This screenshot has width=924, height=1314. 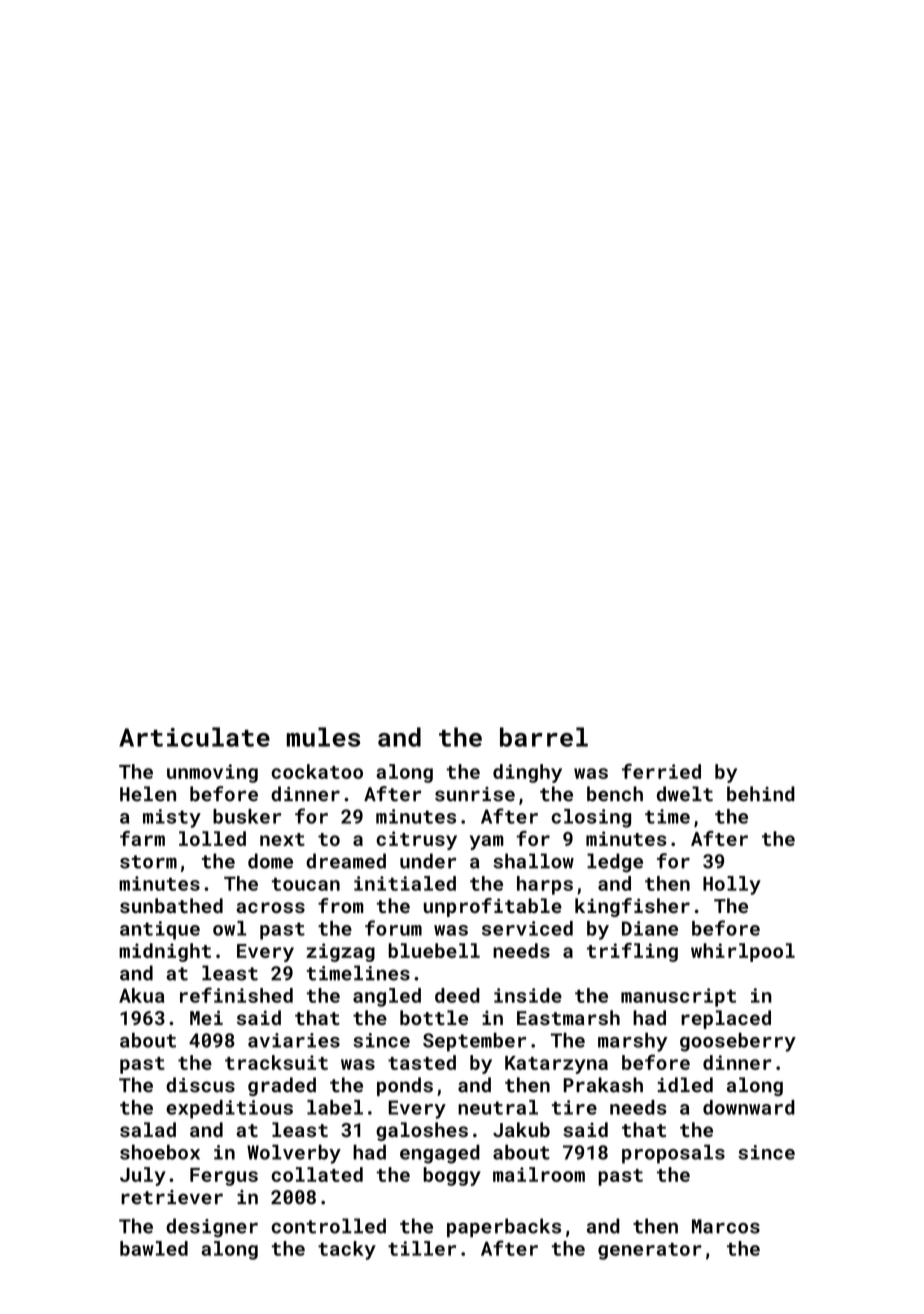 I want to click on behind, so click(x=761, y=794).
